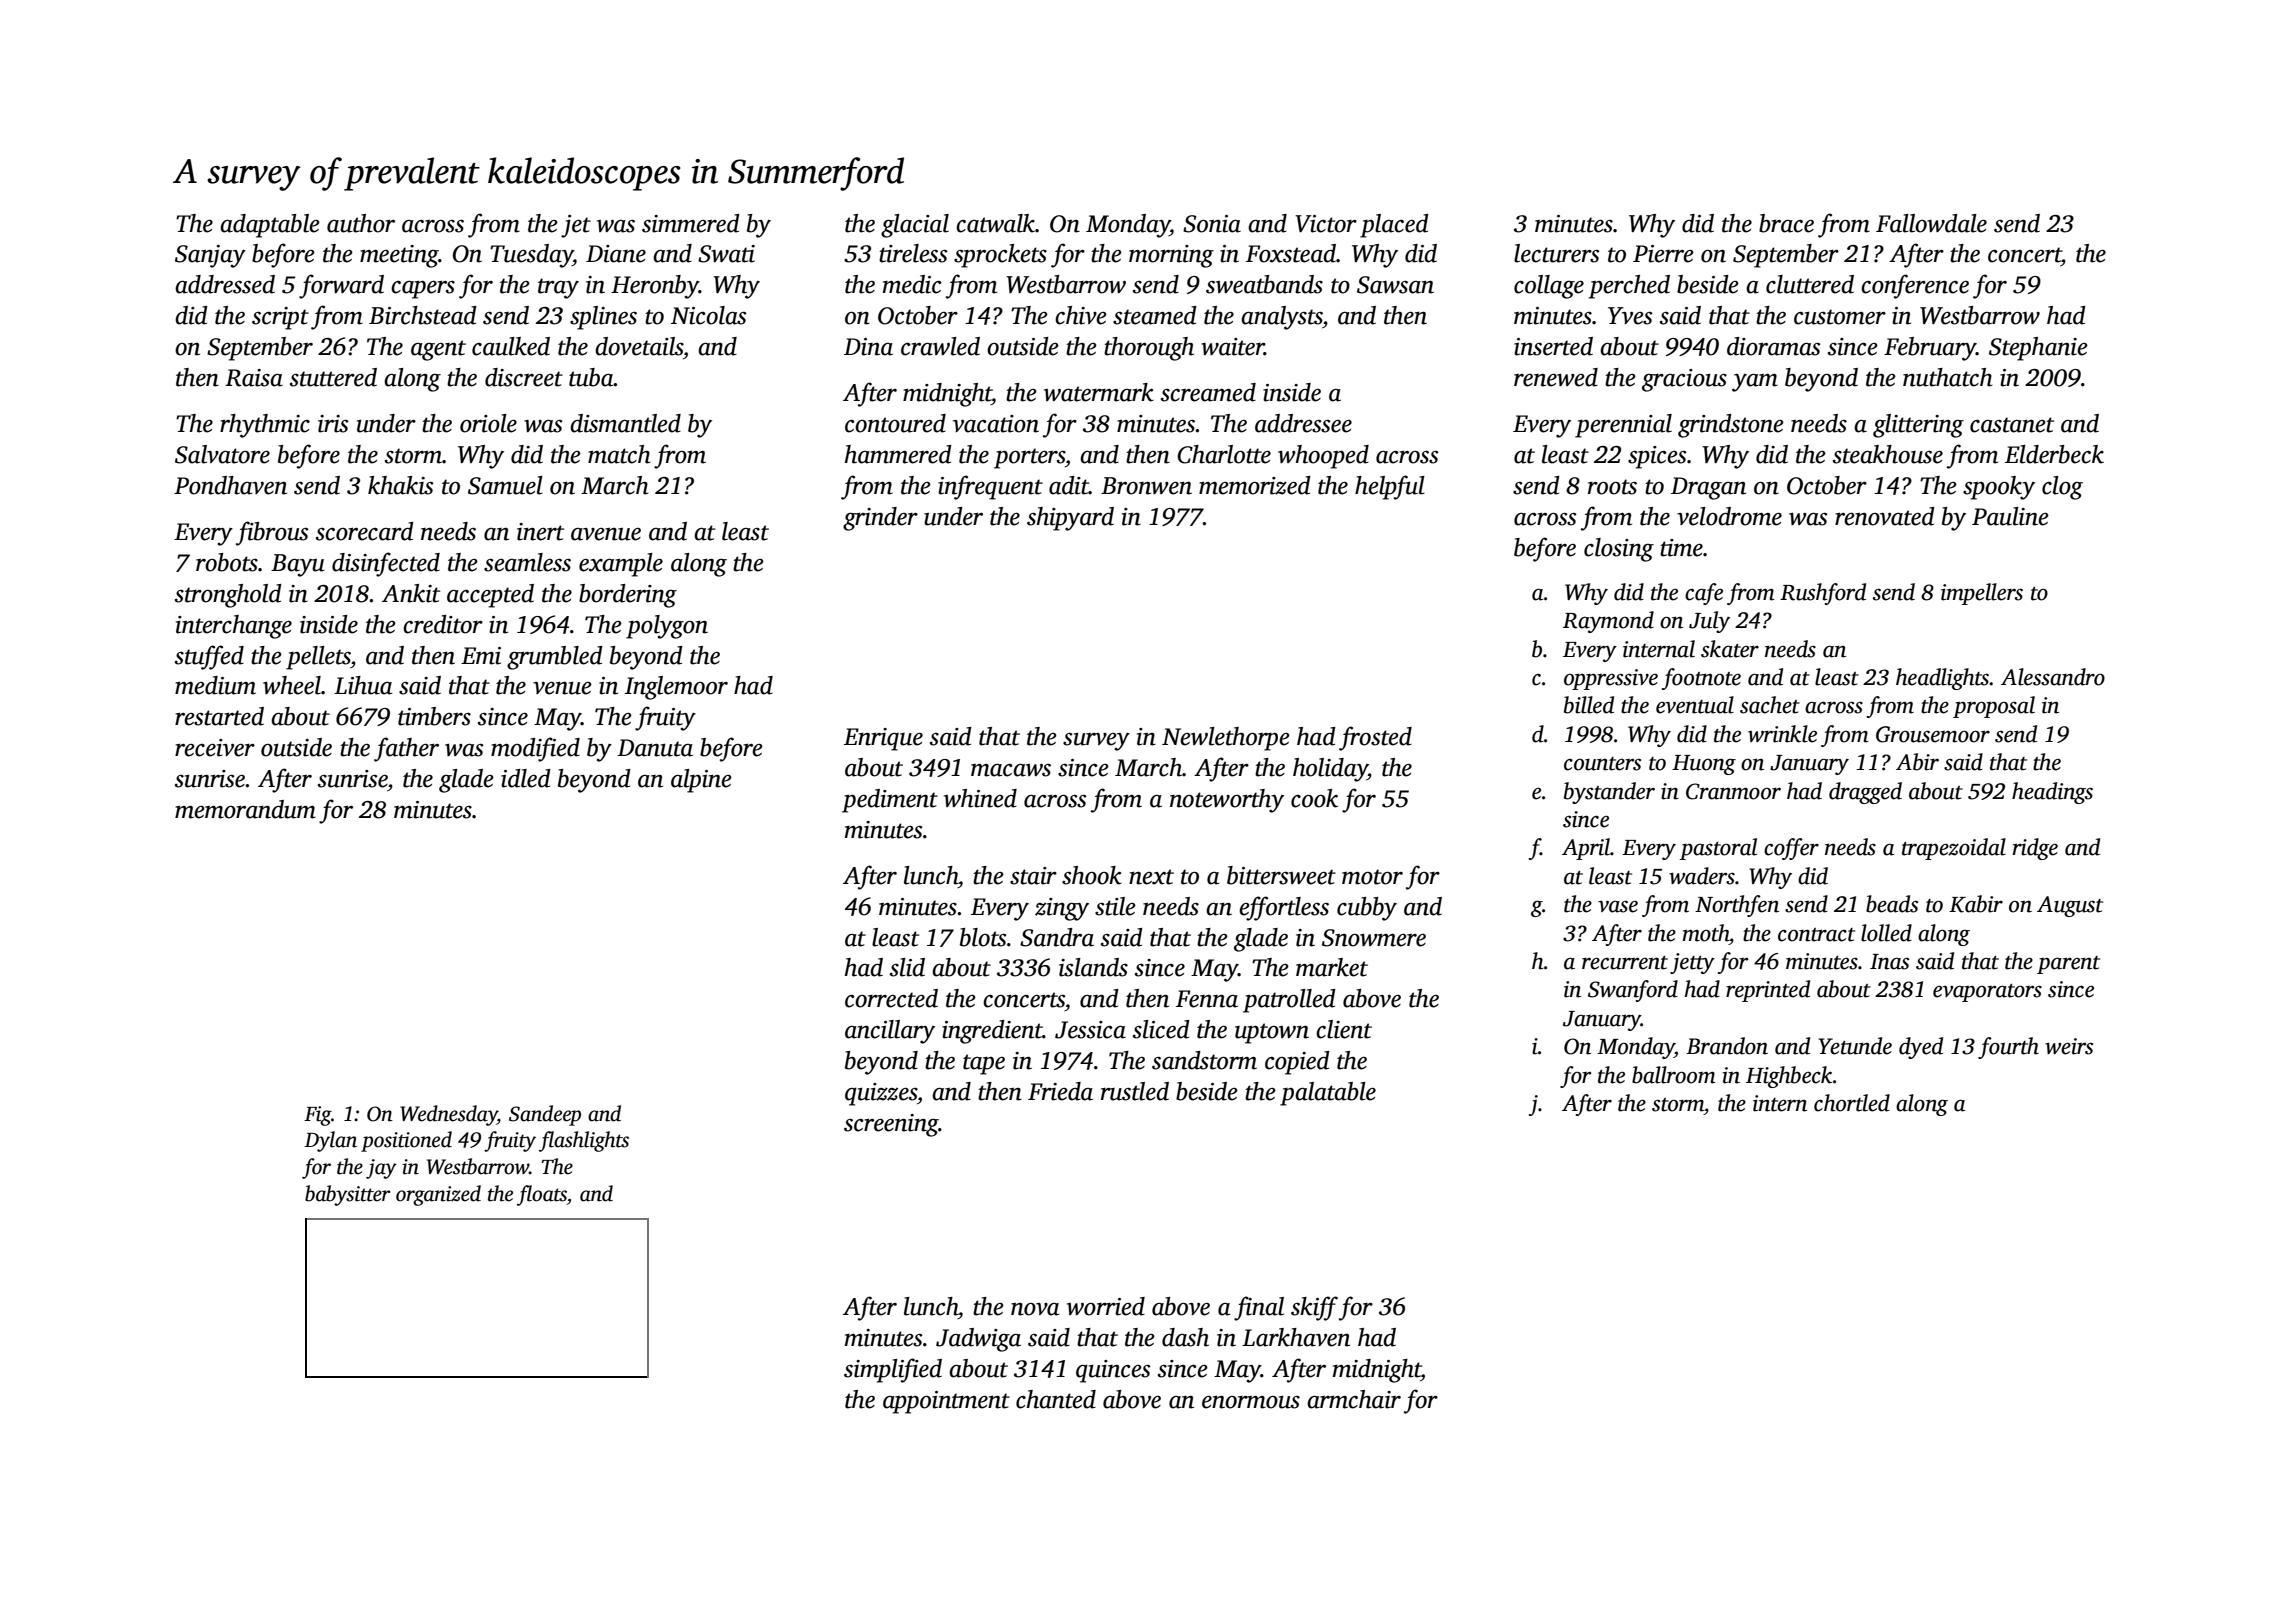  I want to click on placed, so click(1394, 226).
